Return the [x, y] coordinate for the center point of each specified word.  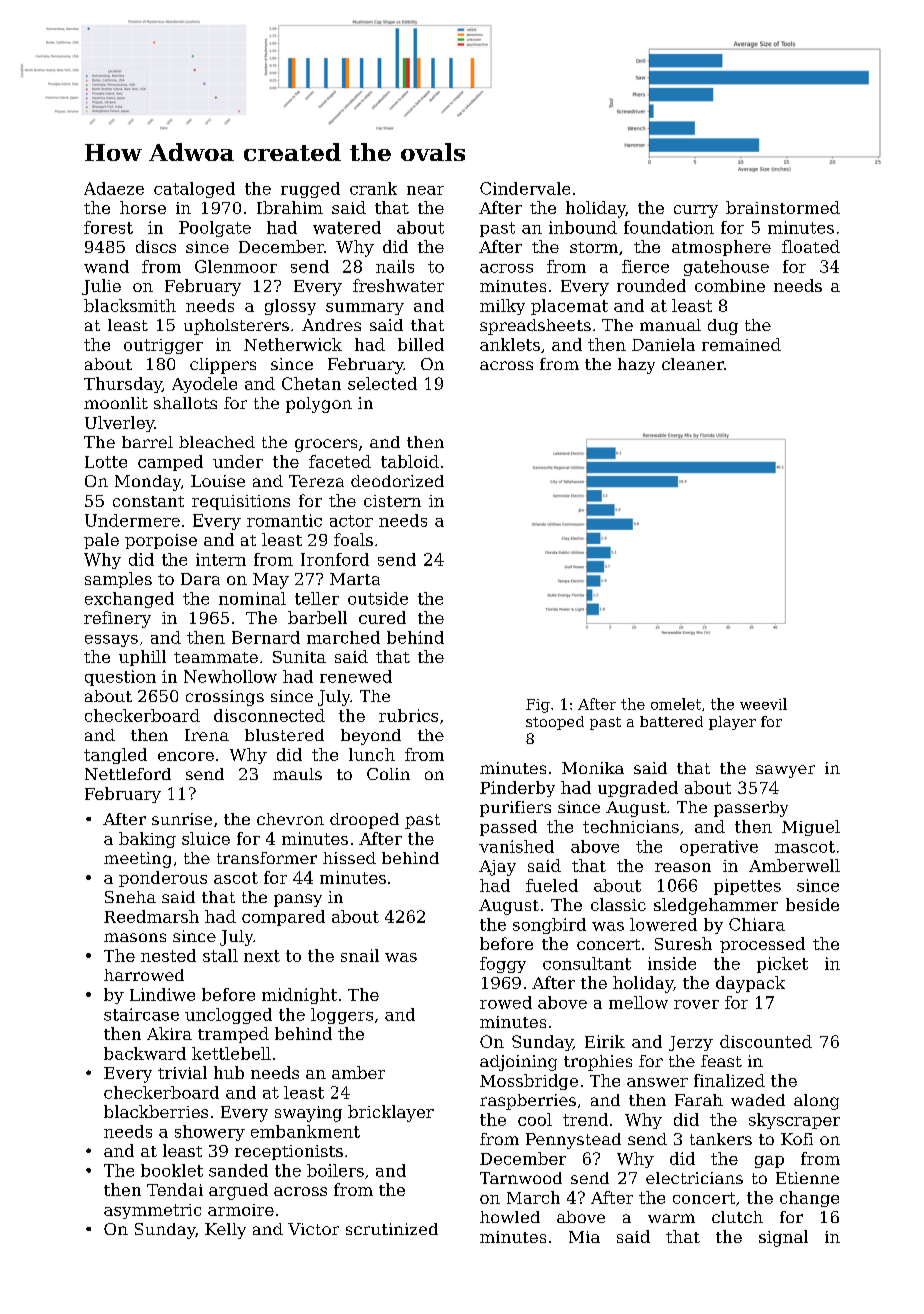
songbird [549, 926]
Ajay [497, 868]
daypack [750, 984]
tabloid [410, 461]
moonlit [116, 403]
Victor [313, 1229]
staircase [141, 1014]
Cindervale [525, 188]
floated [811, 246]
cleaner [693, 364]
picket [782, 965]
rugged [310, 190]
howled [510, 1217]
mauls [297, 774]
